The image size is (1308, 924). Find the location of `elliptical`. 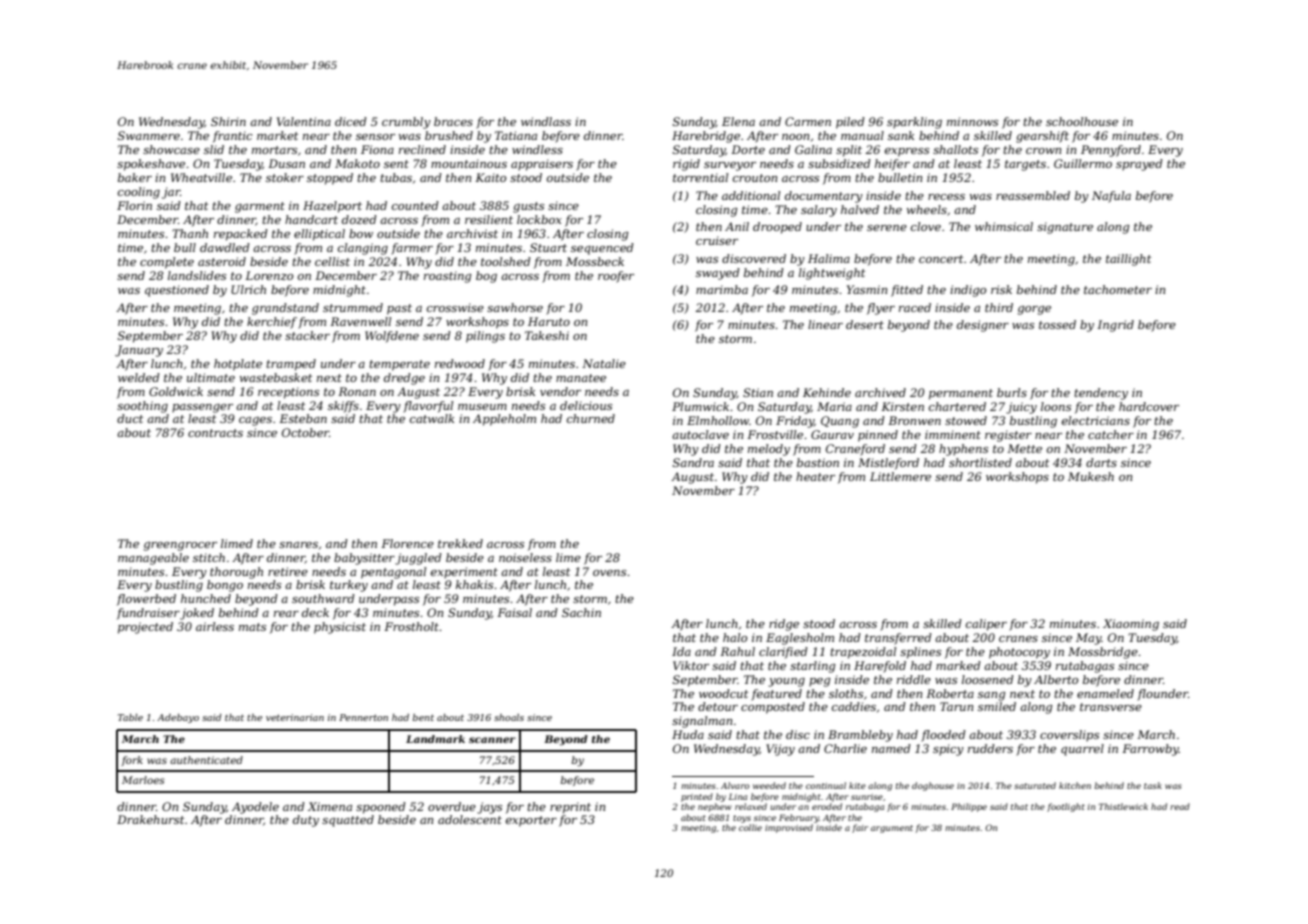

elliptical is located at coordinates (319, 235).
